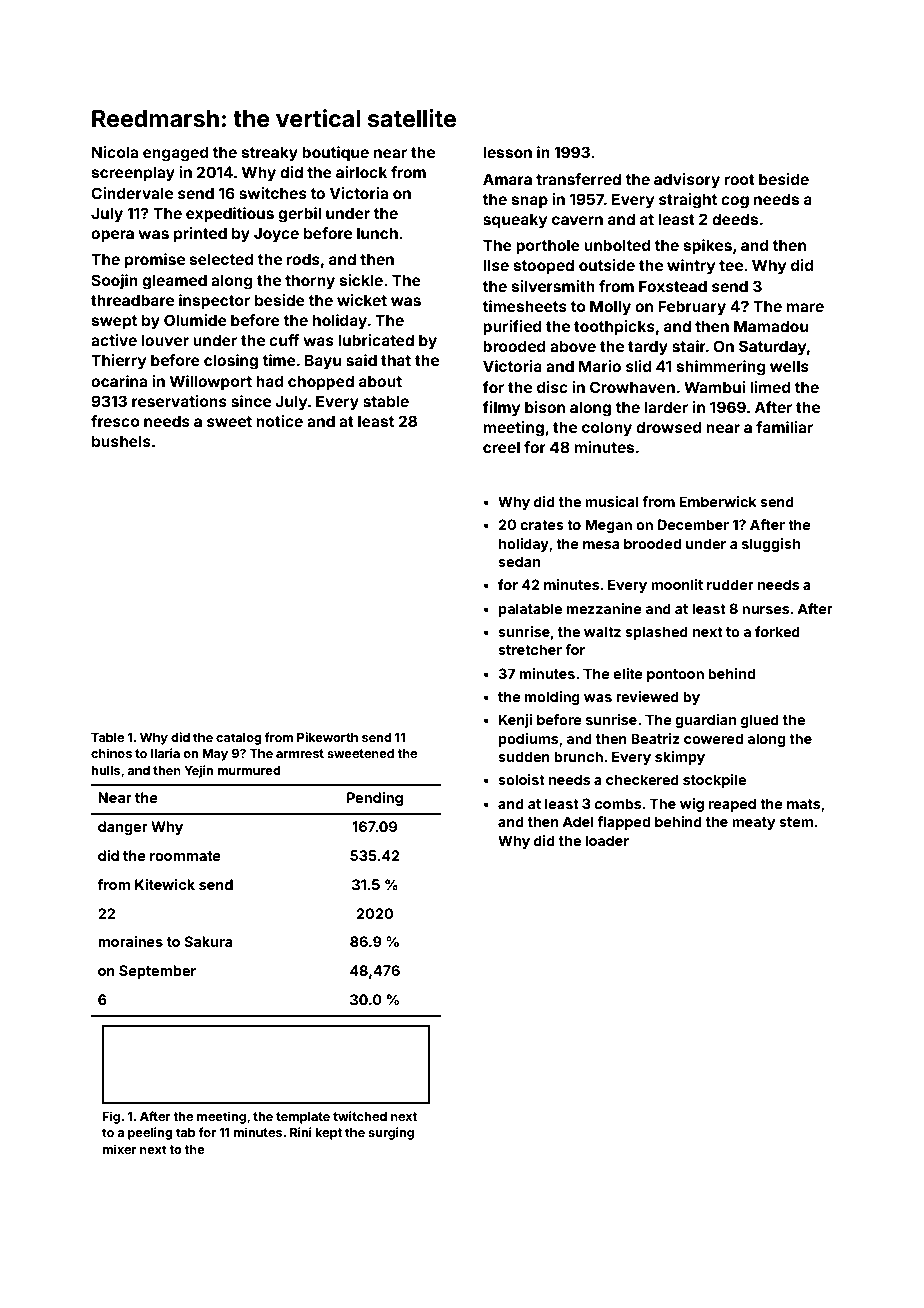 This document has height=1308, width=924. What do you see at coordinates (668, 427) in the document?
I see `drowsed` at bounding box center [668, 427].
